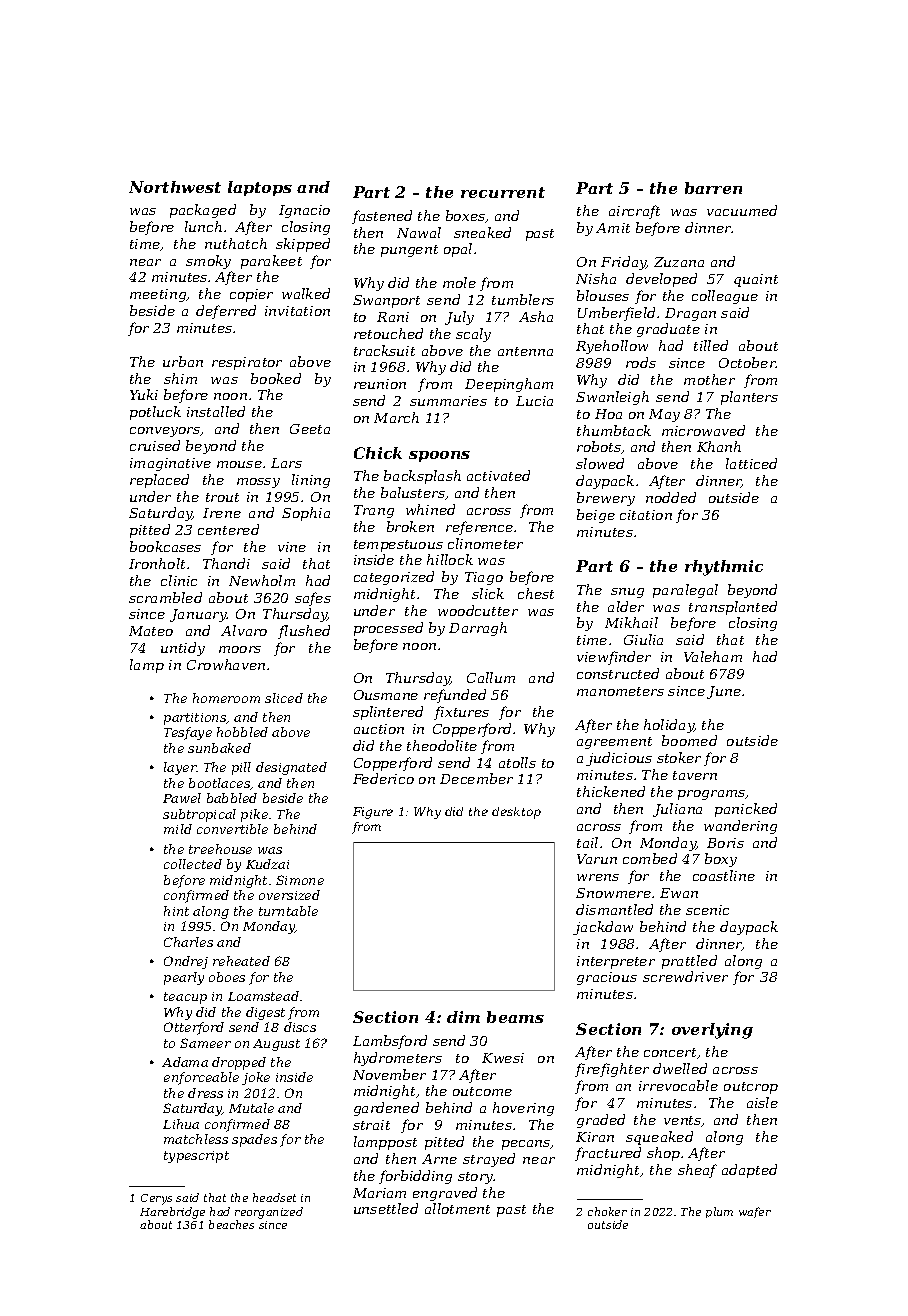  What do you see at coordinates (478, 629) in the image?
I see `Darragh` at bounding box center [478, 629].
